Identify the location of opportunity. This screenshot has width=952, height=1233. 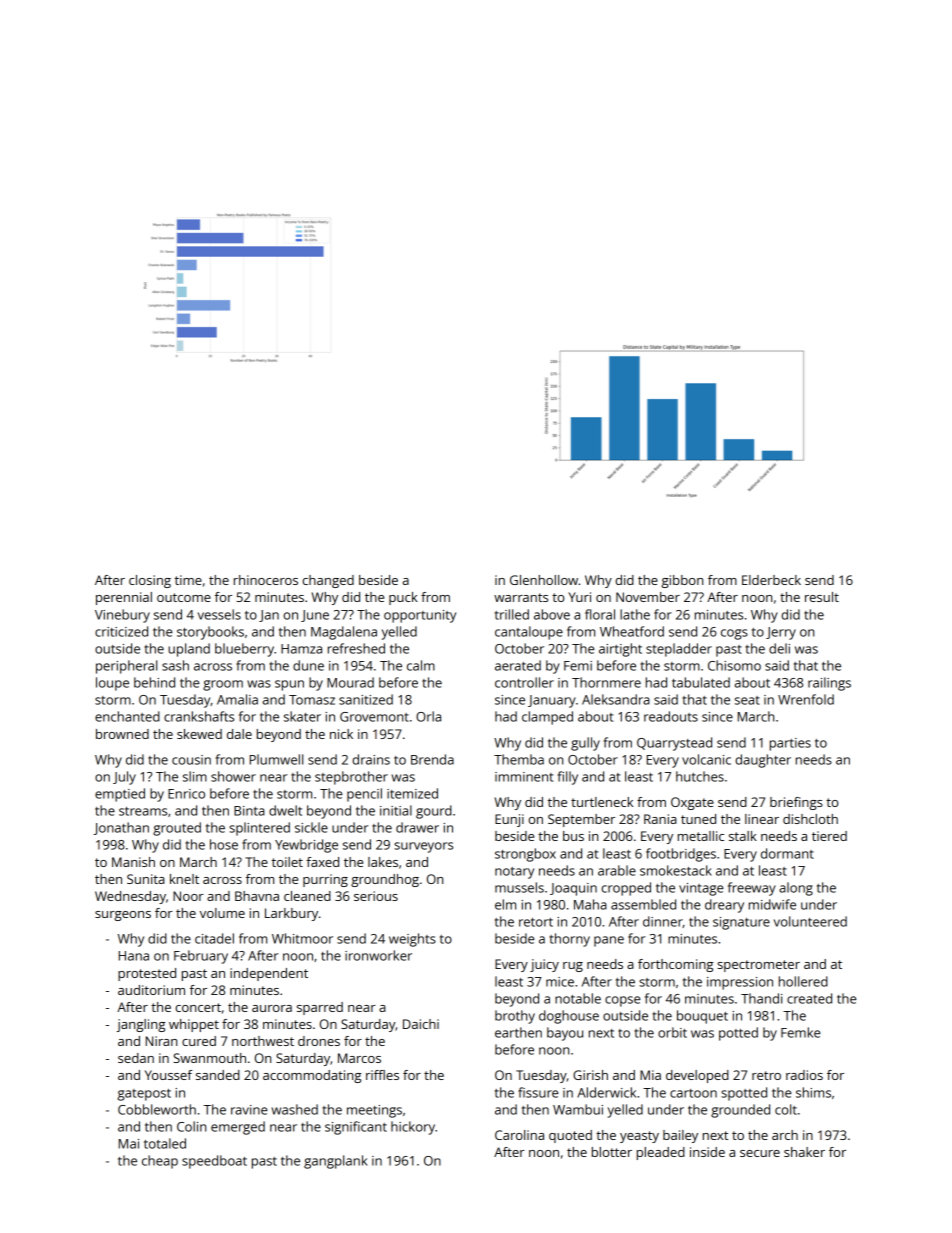
(420, 616).
